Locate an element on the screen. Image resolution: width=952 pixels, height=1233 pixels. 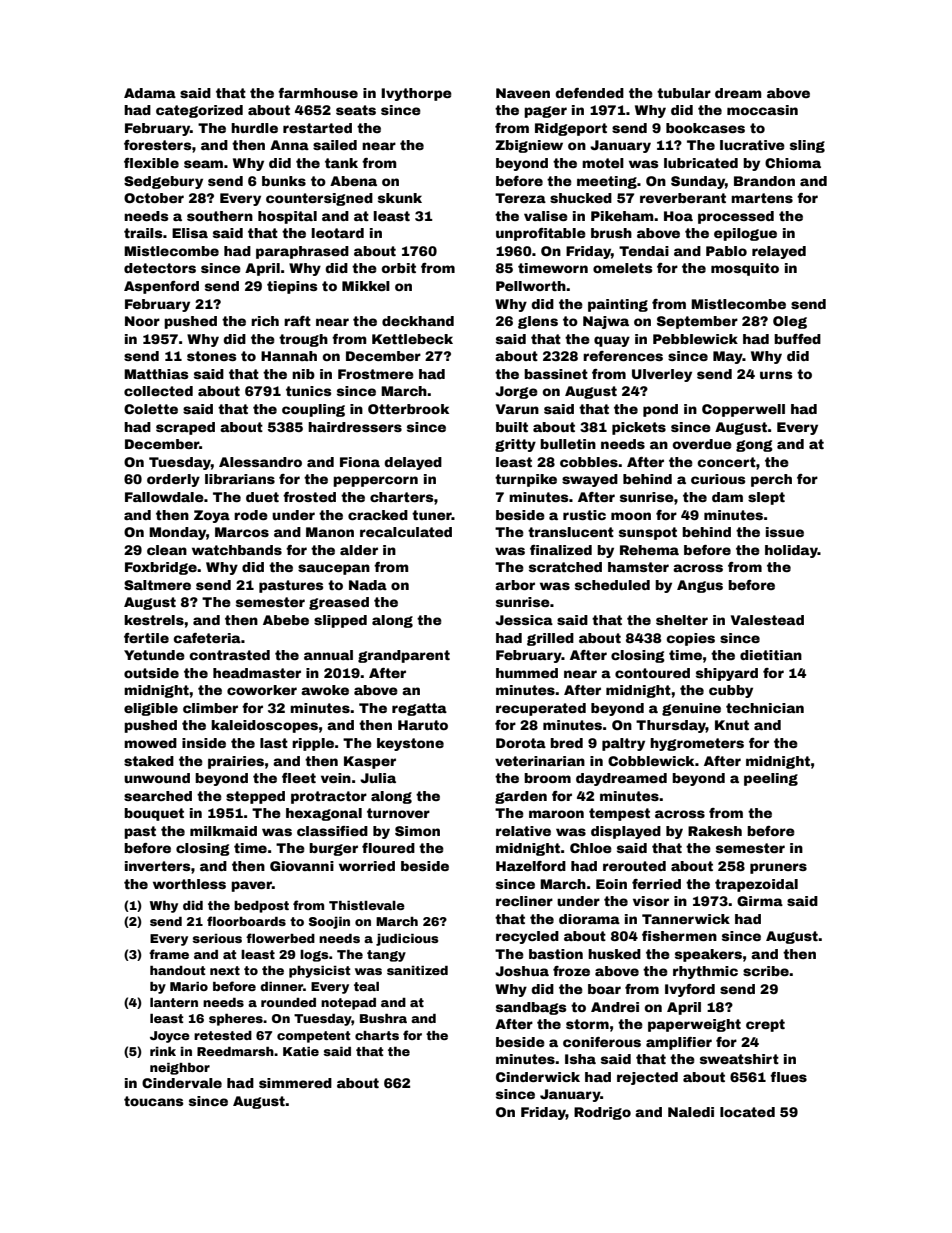
Rodrigo is located at coordinates (602, 1113).
